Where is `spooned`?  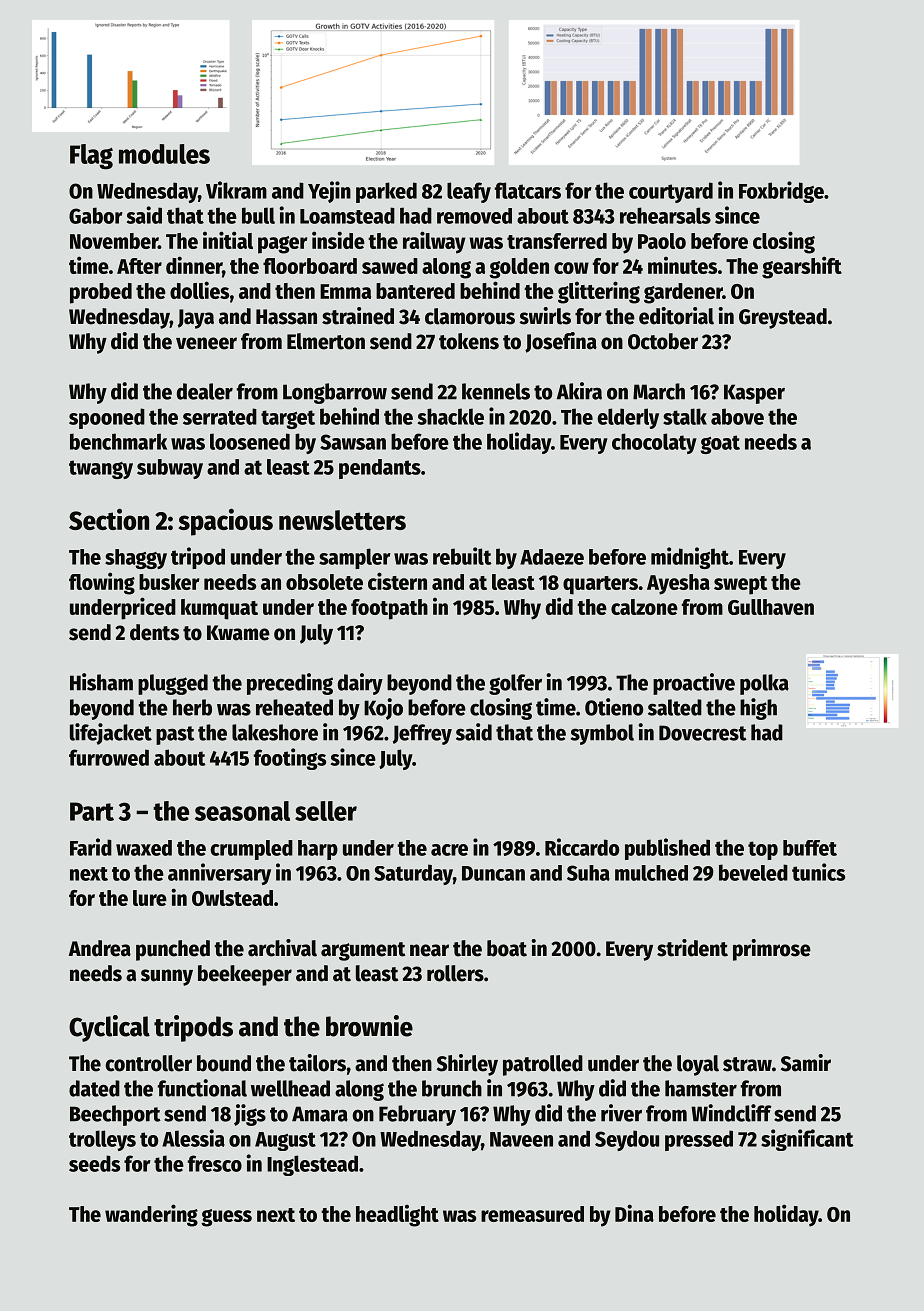 spooned is located at coordinates (107, 418).
